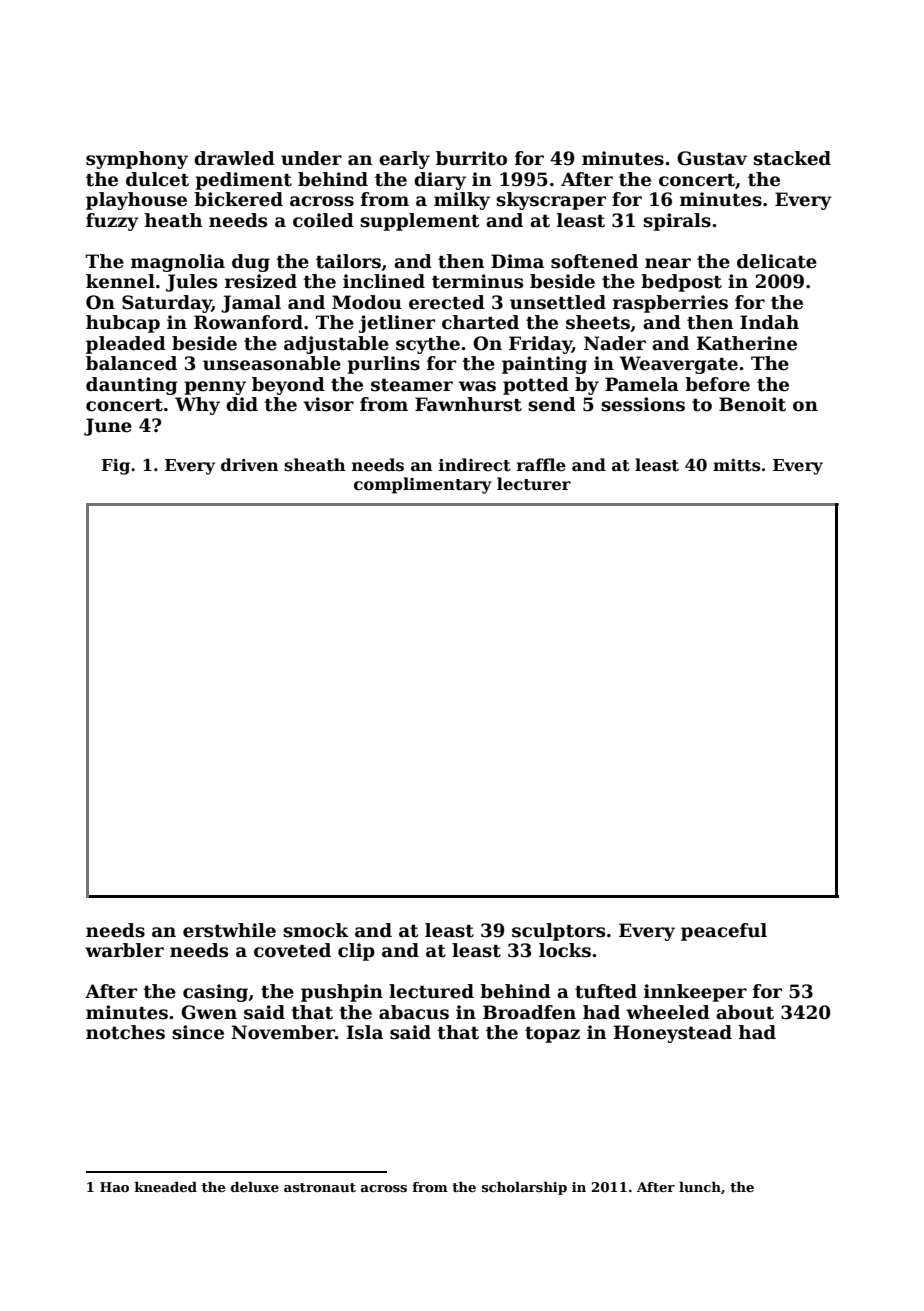 The height and width of the screenshot is (1311, 924). What do you see at coordinates (136, 201) in the screenshot?
I see `playhouse` at bounding box center [136, 201].
